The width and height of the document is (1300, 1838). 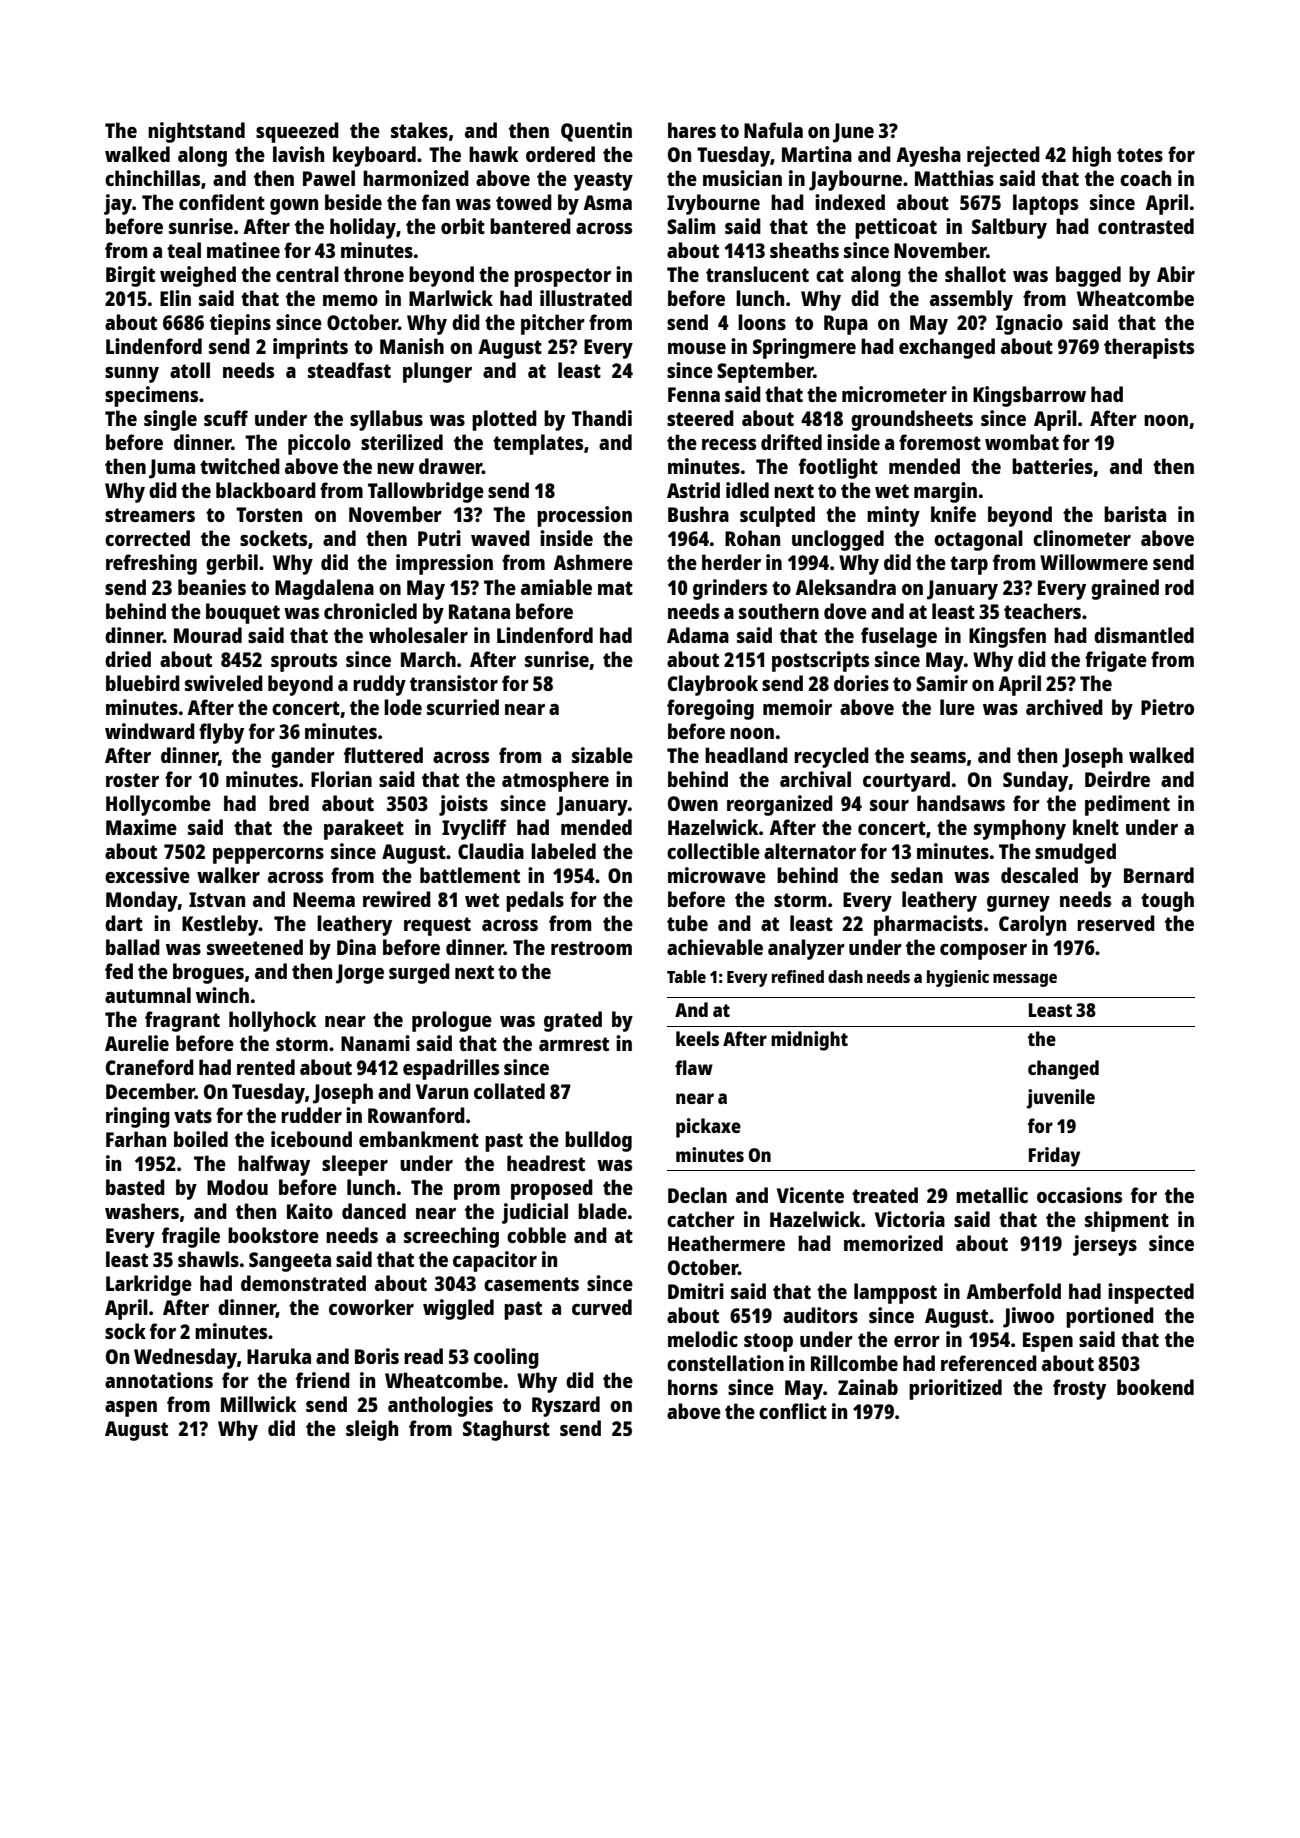 I want to click on judicial, so click(x=535, y=1213).
